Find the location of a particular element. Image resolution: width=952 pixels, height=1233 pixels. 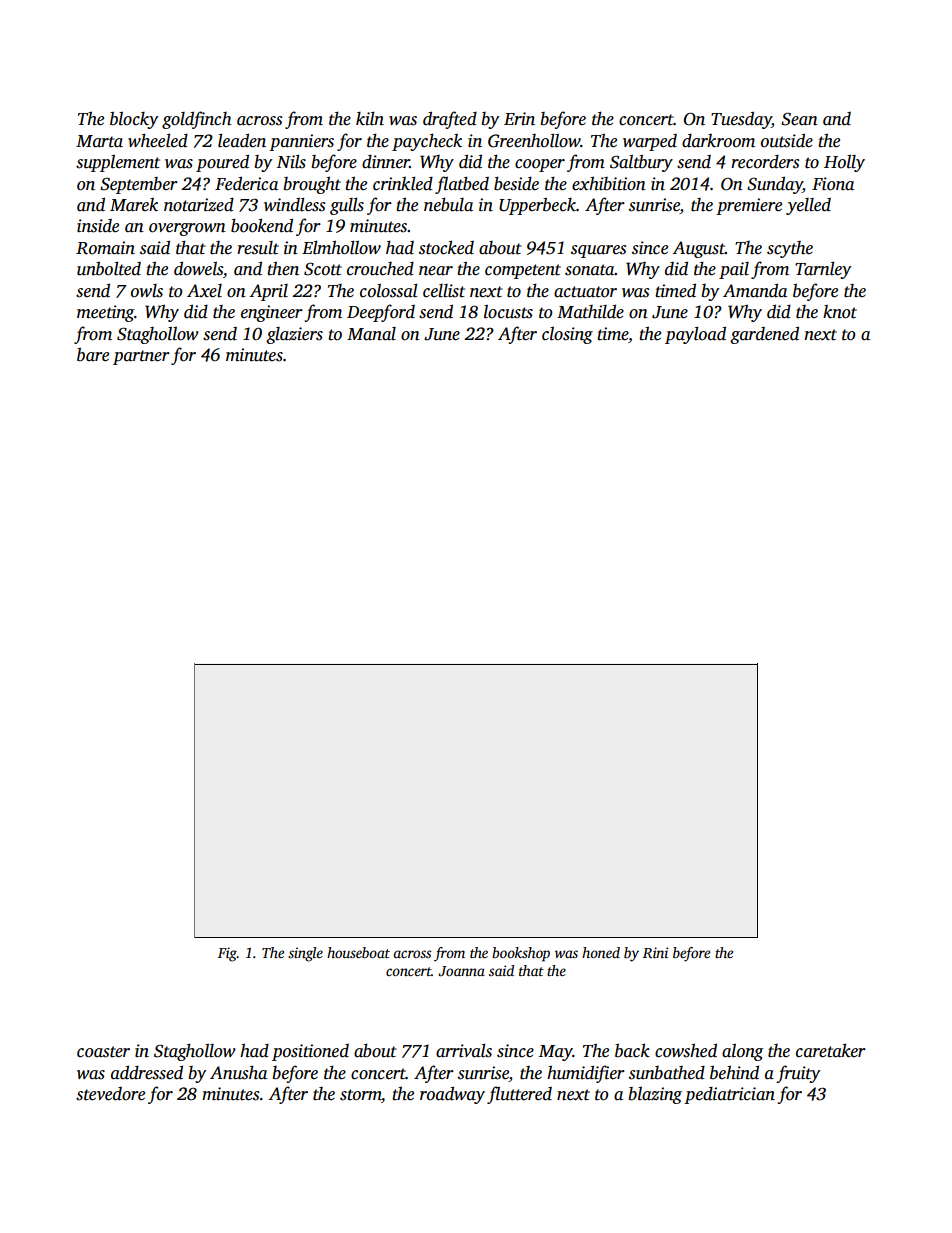

Holly is located at coordinates (844, 163).
